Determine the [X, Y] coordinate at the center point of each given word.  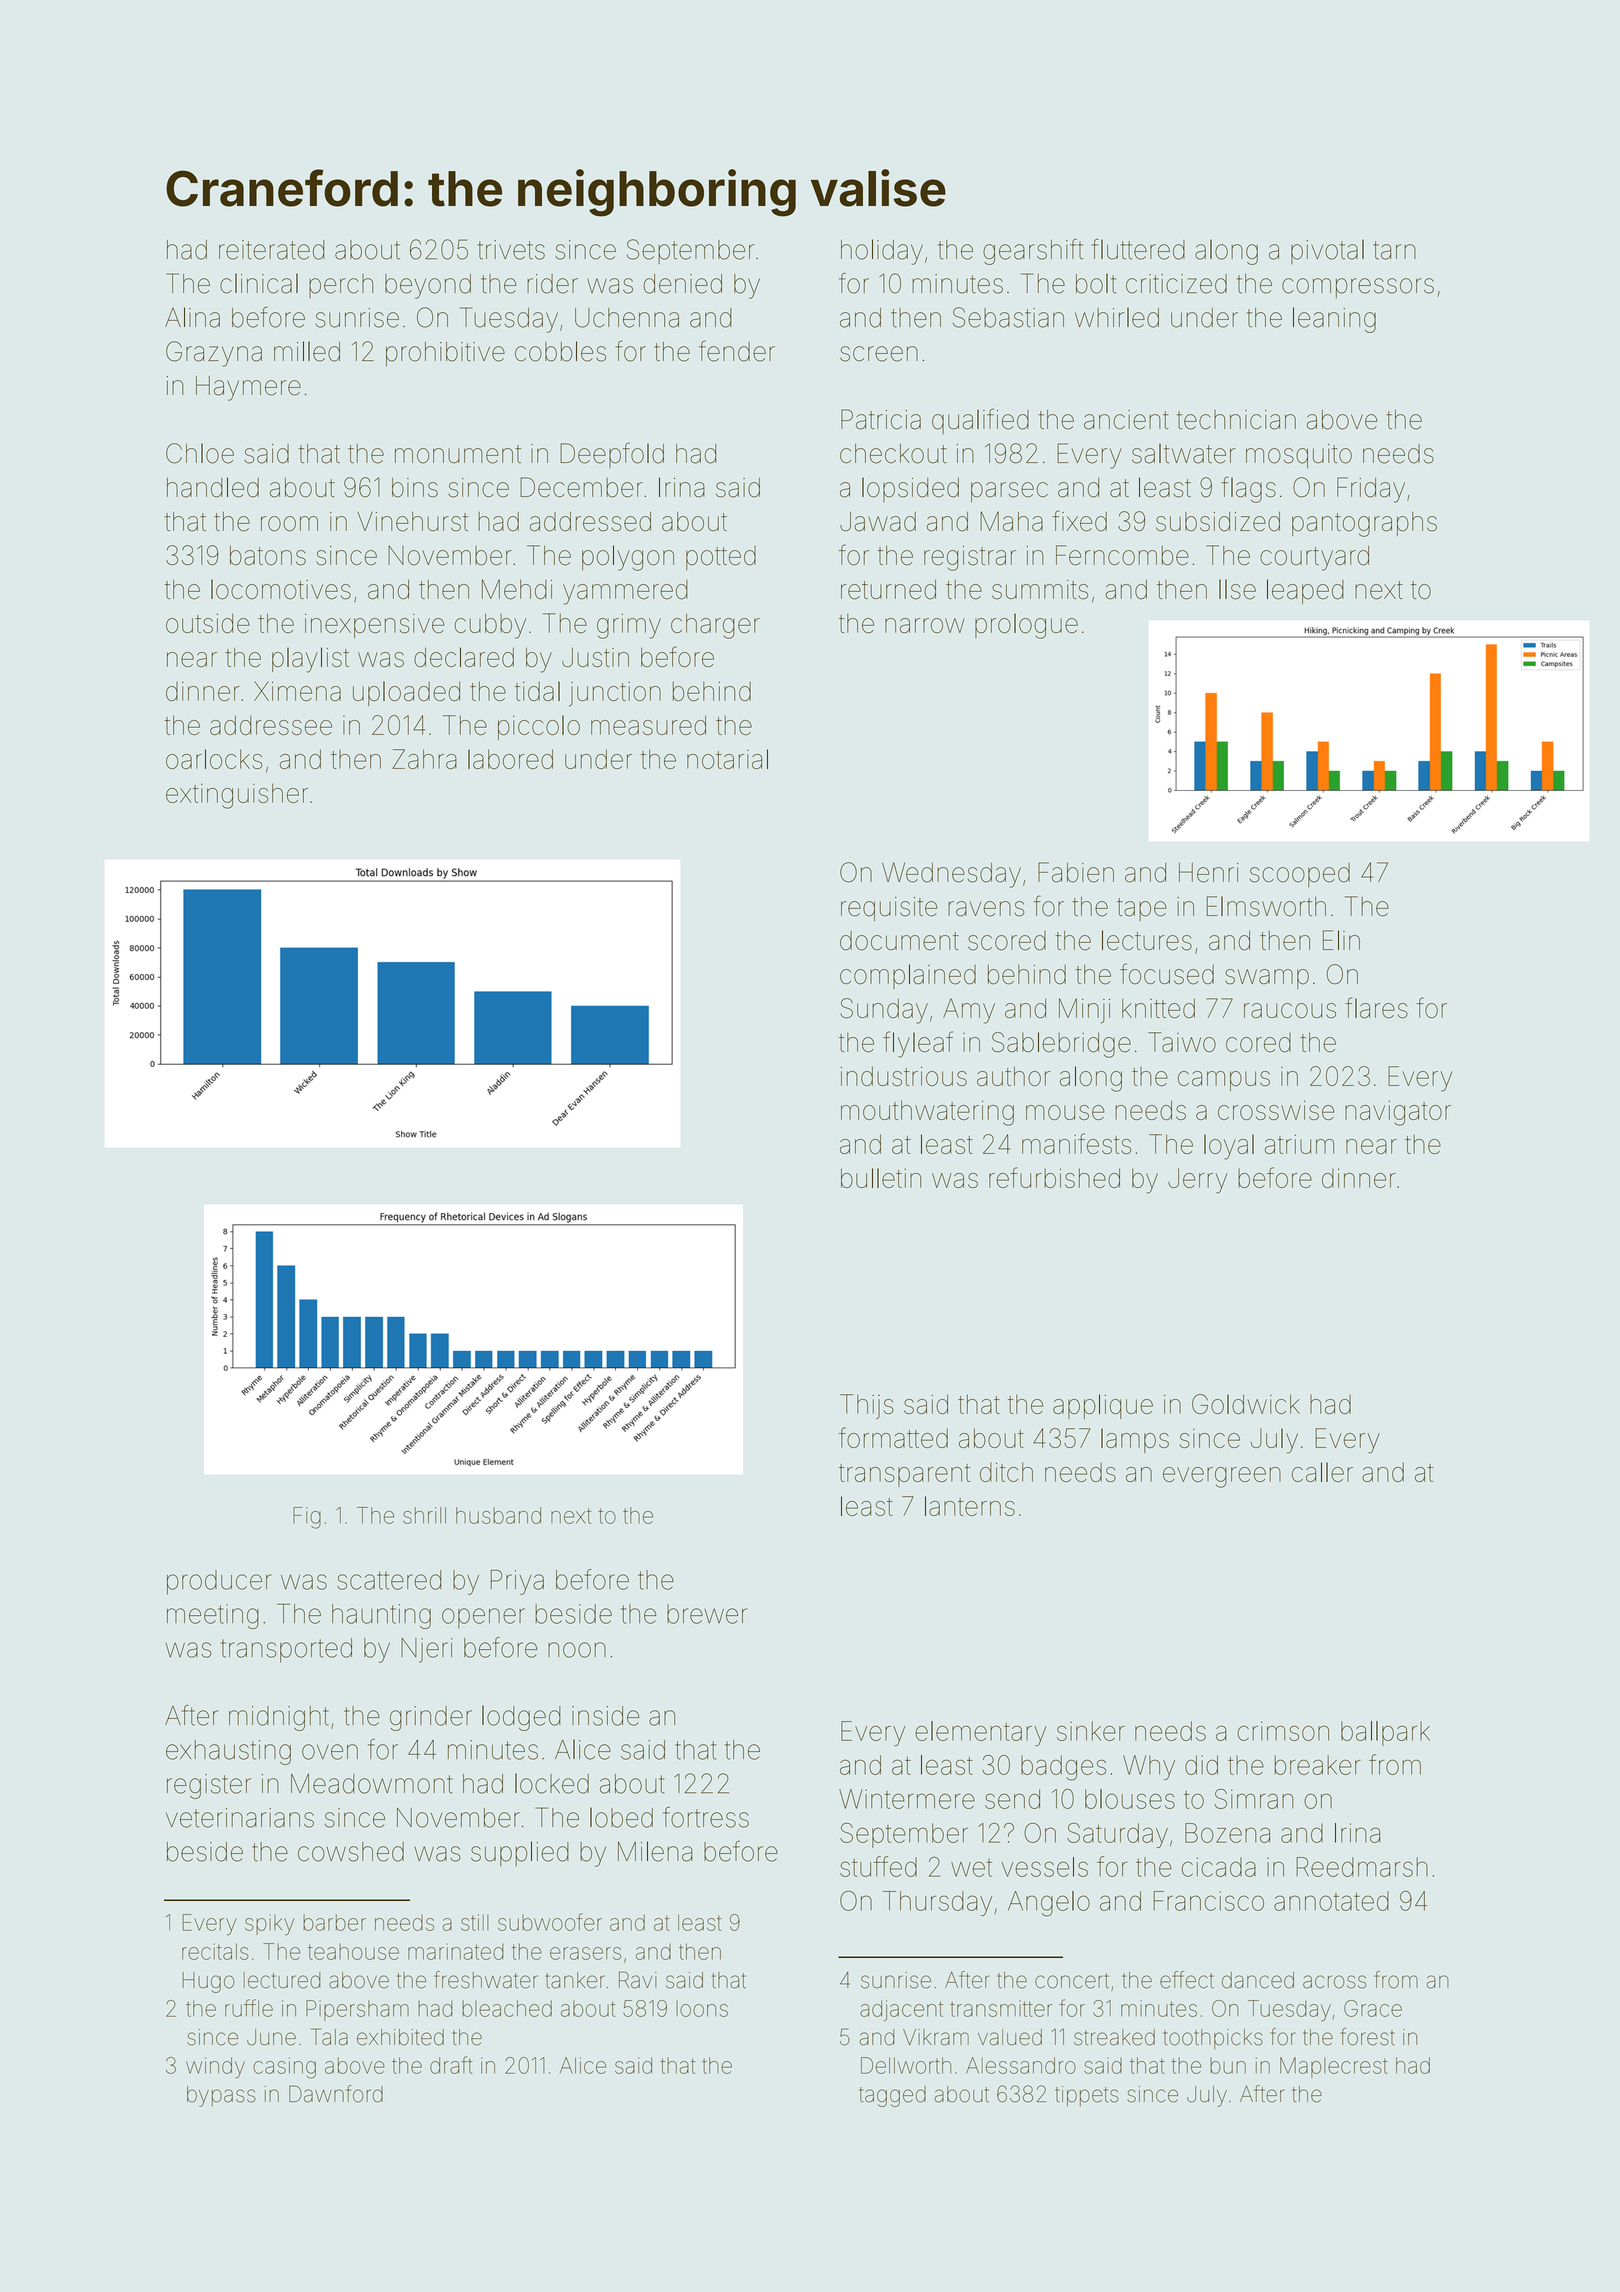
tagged [892, 2096]
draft [451, 2065]
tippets [1087, 2096]
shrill [424, 1515]
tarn [1394, 250]
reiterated [271, 250]
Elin [1341, 940]
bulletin [881, 1178]
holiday [882, 252]
